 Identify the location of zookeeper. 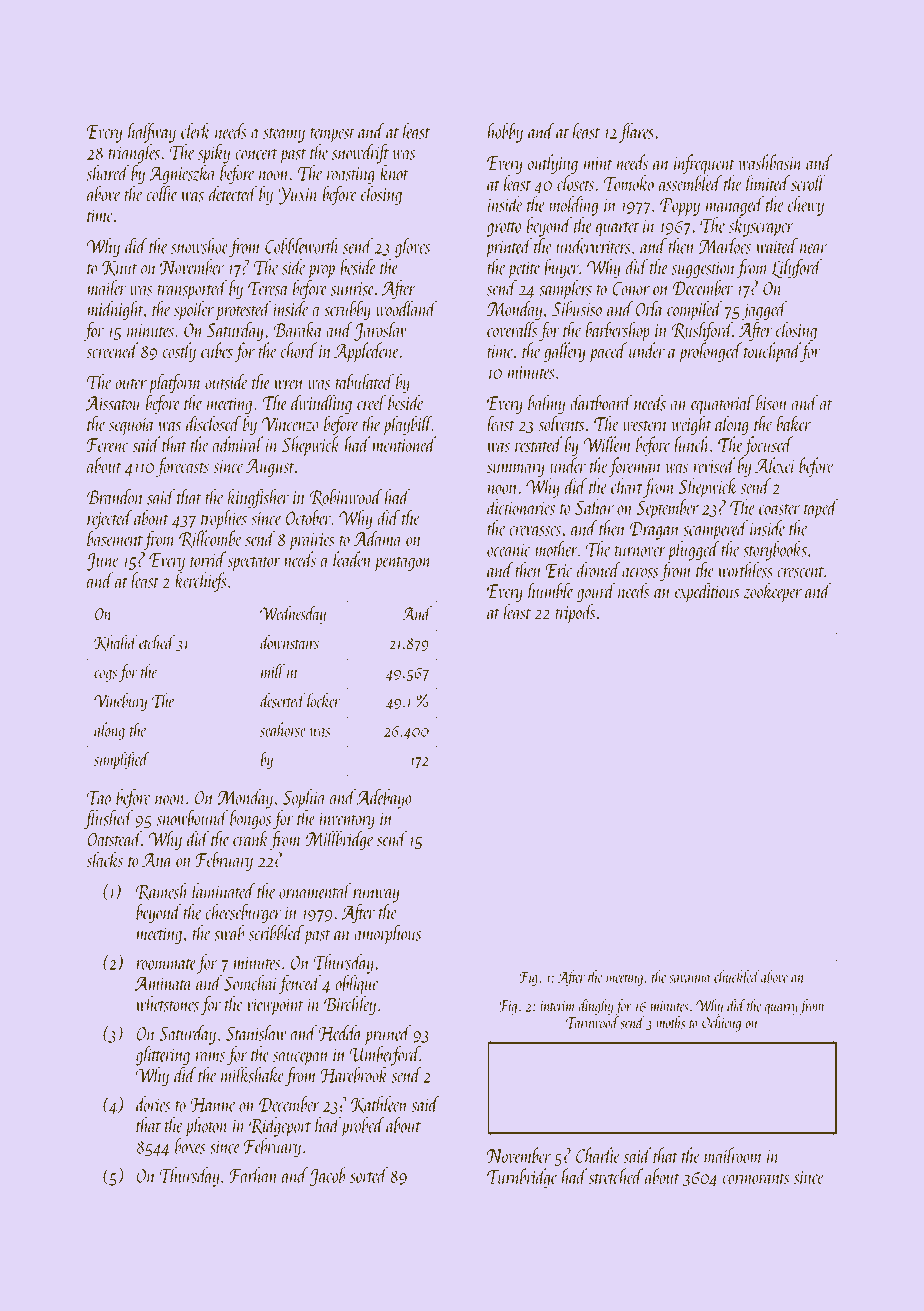
(772, 592).
